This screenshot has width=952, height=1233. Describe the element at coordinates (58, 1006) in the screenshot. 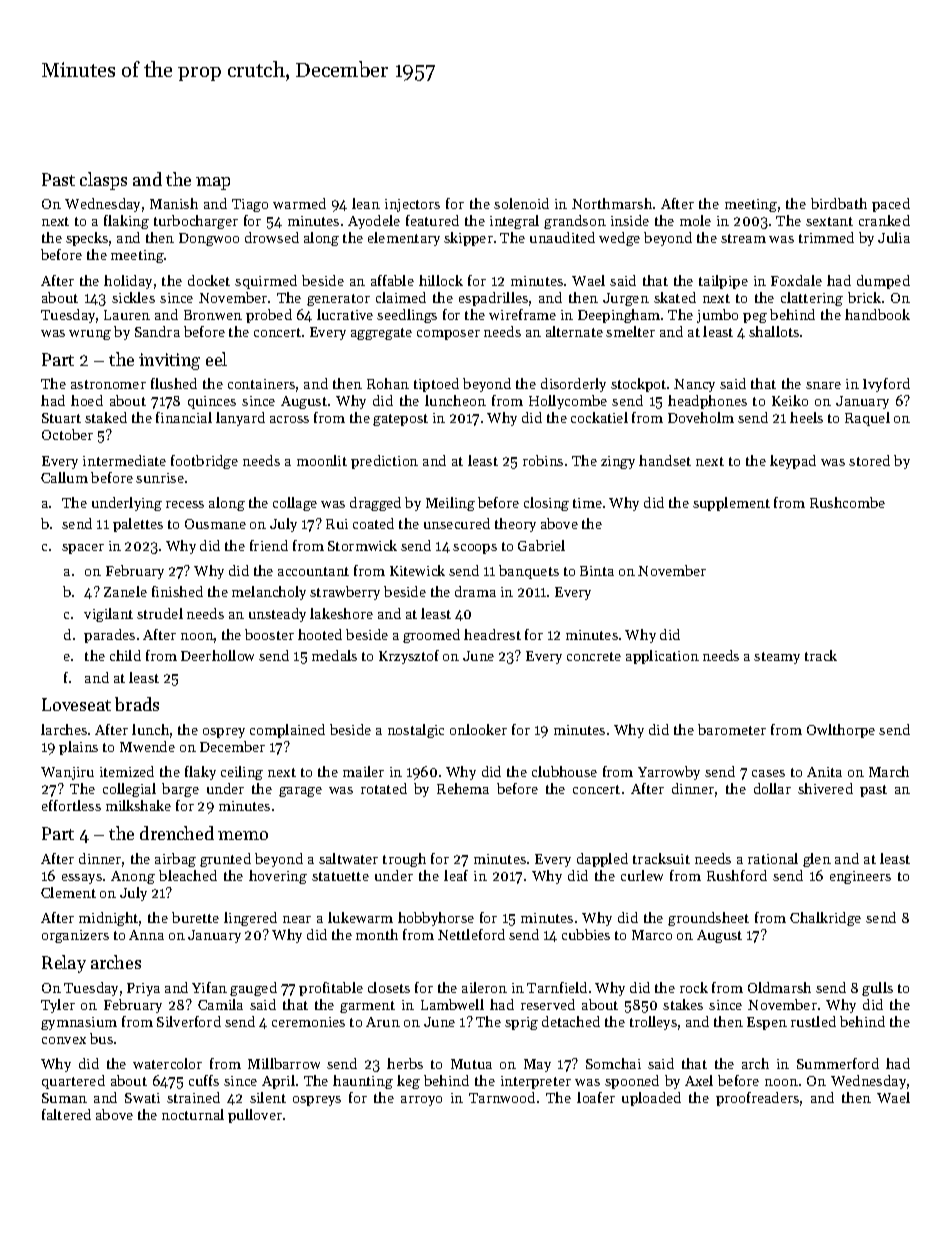

I see `Tyler` at that location.
